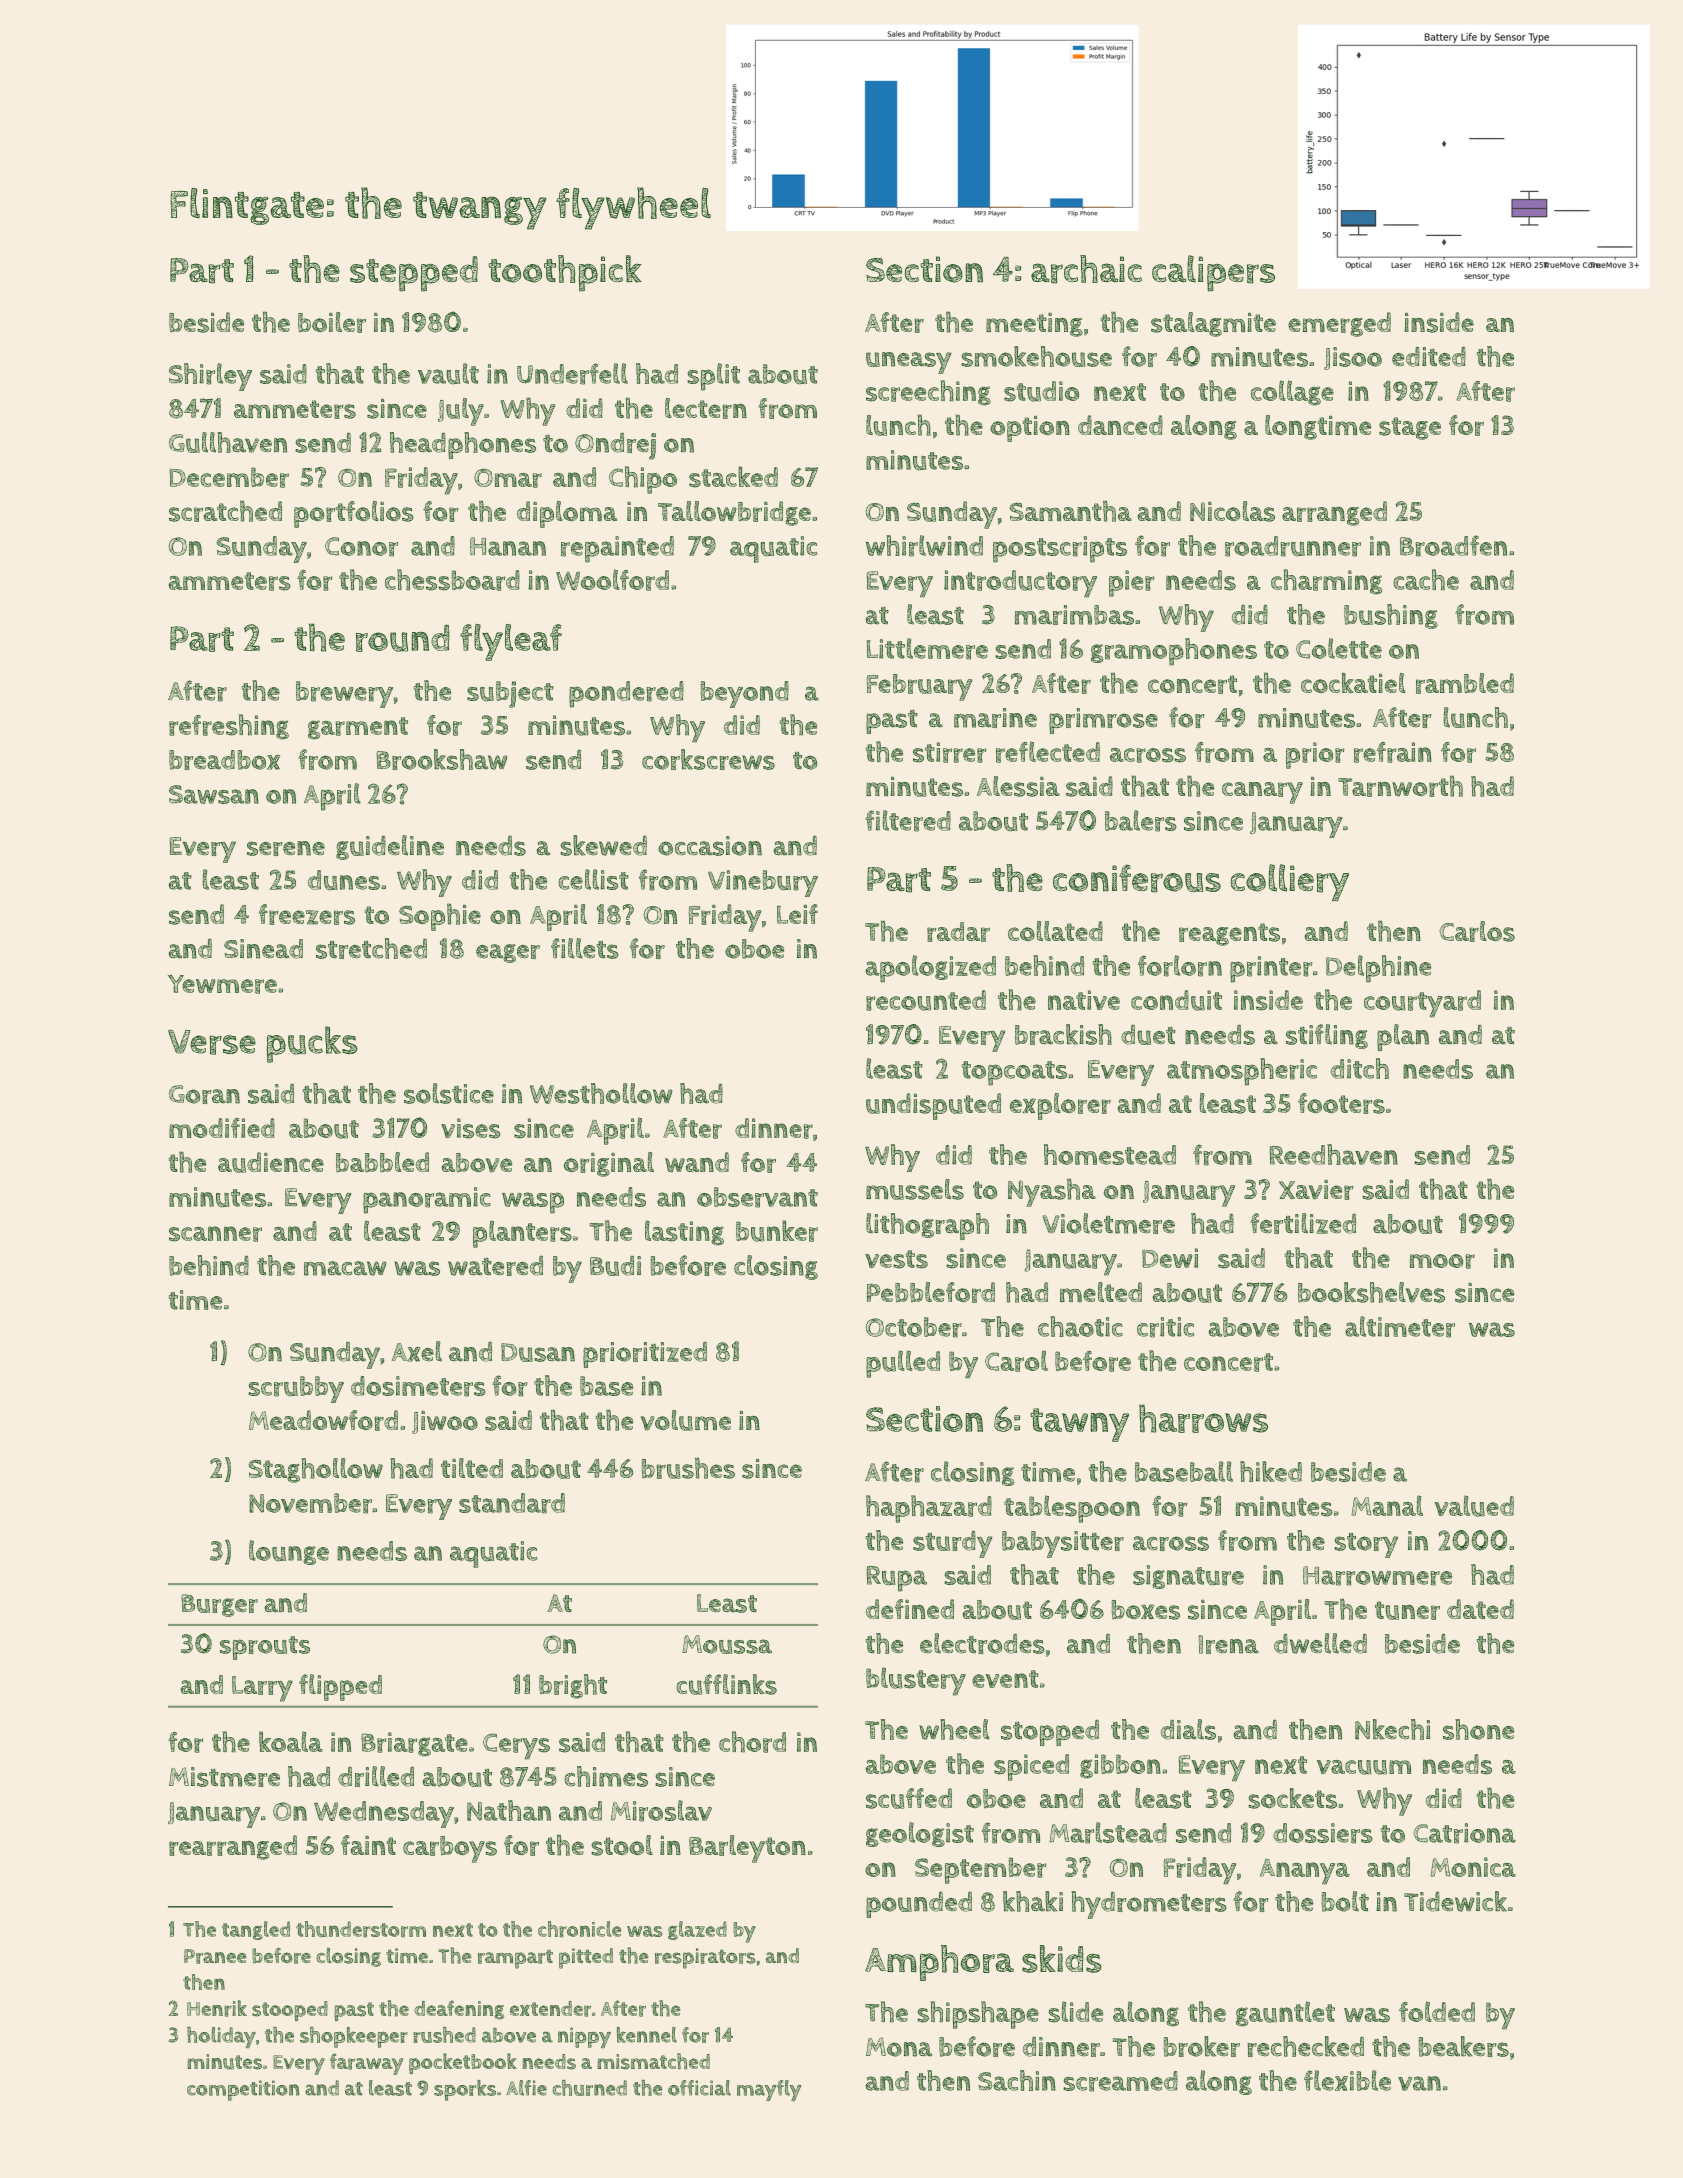  What do you see at coordinates (508, 546) in the screenshot?
I see `Hanan` at bounding box center [508, 546].
